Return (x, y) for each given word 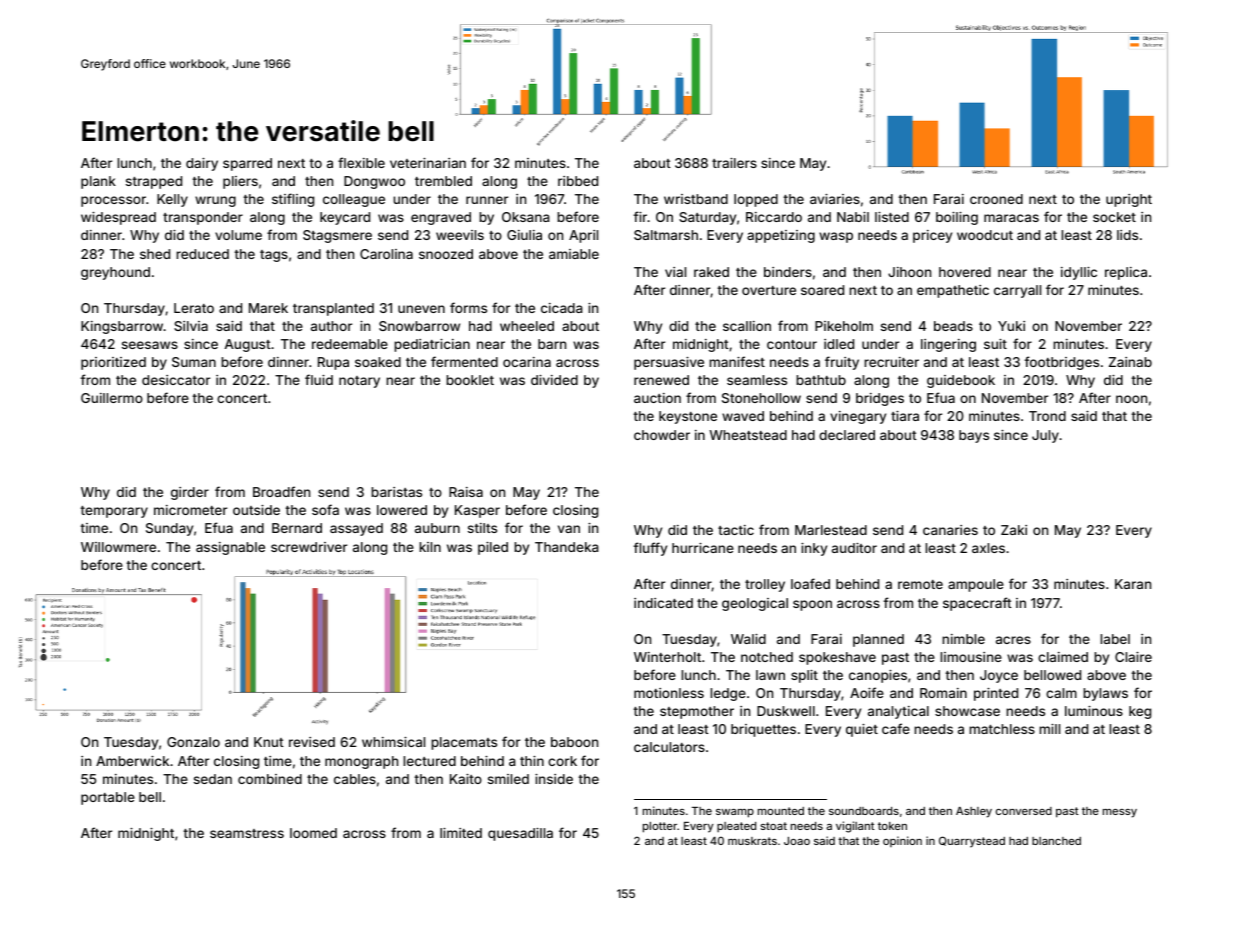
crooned (996, 199)
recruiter (891, 362)
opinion (902, 841)
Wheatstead (748, 435)
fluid (319, 379)
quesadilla (520, 834)
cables (355, 779)
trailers (734, 163)
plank (98, 182)
